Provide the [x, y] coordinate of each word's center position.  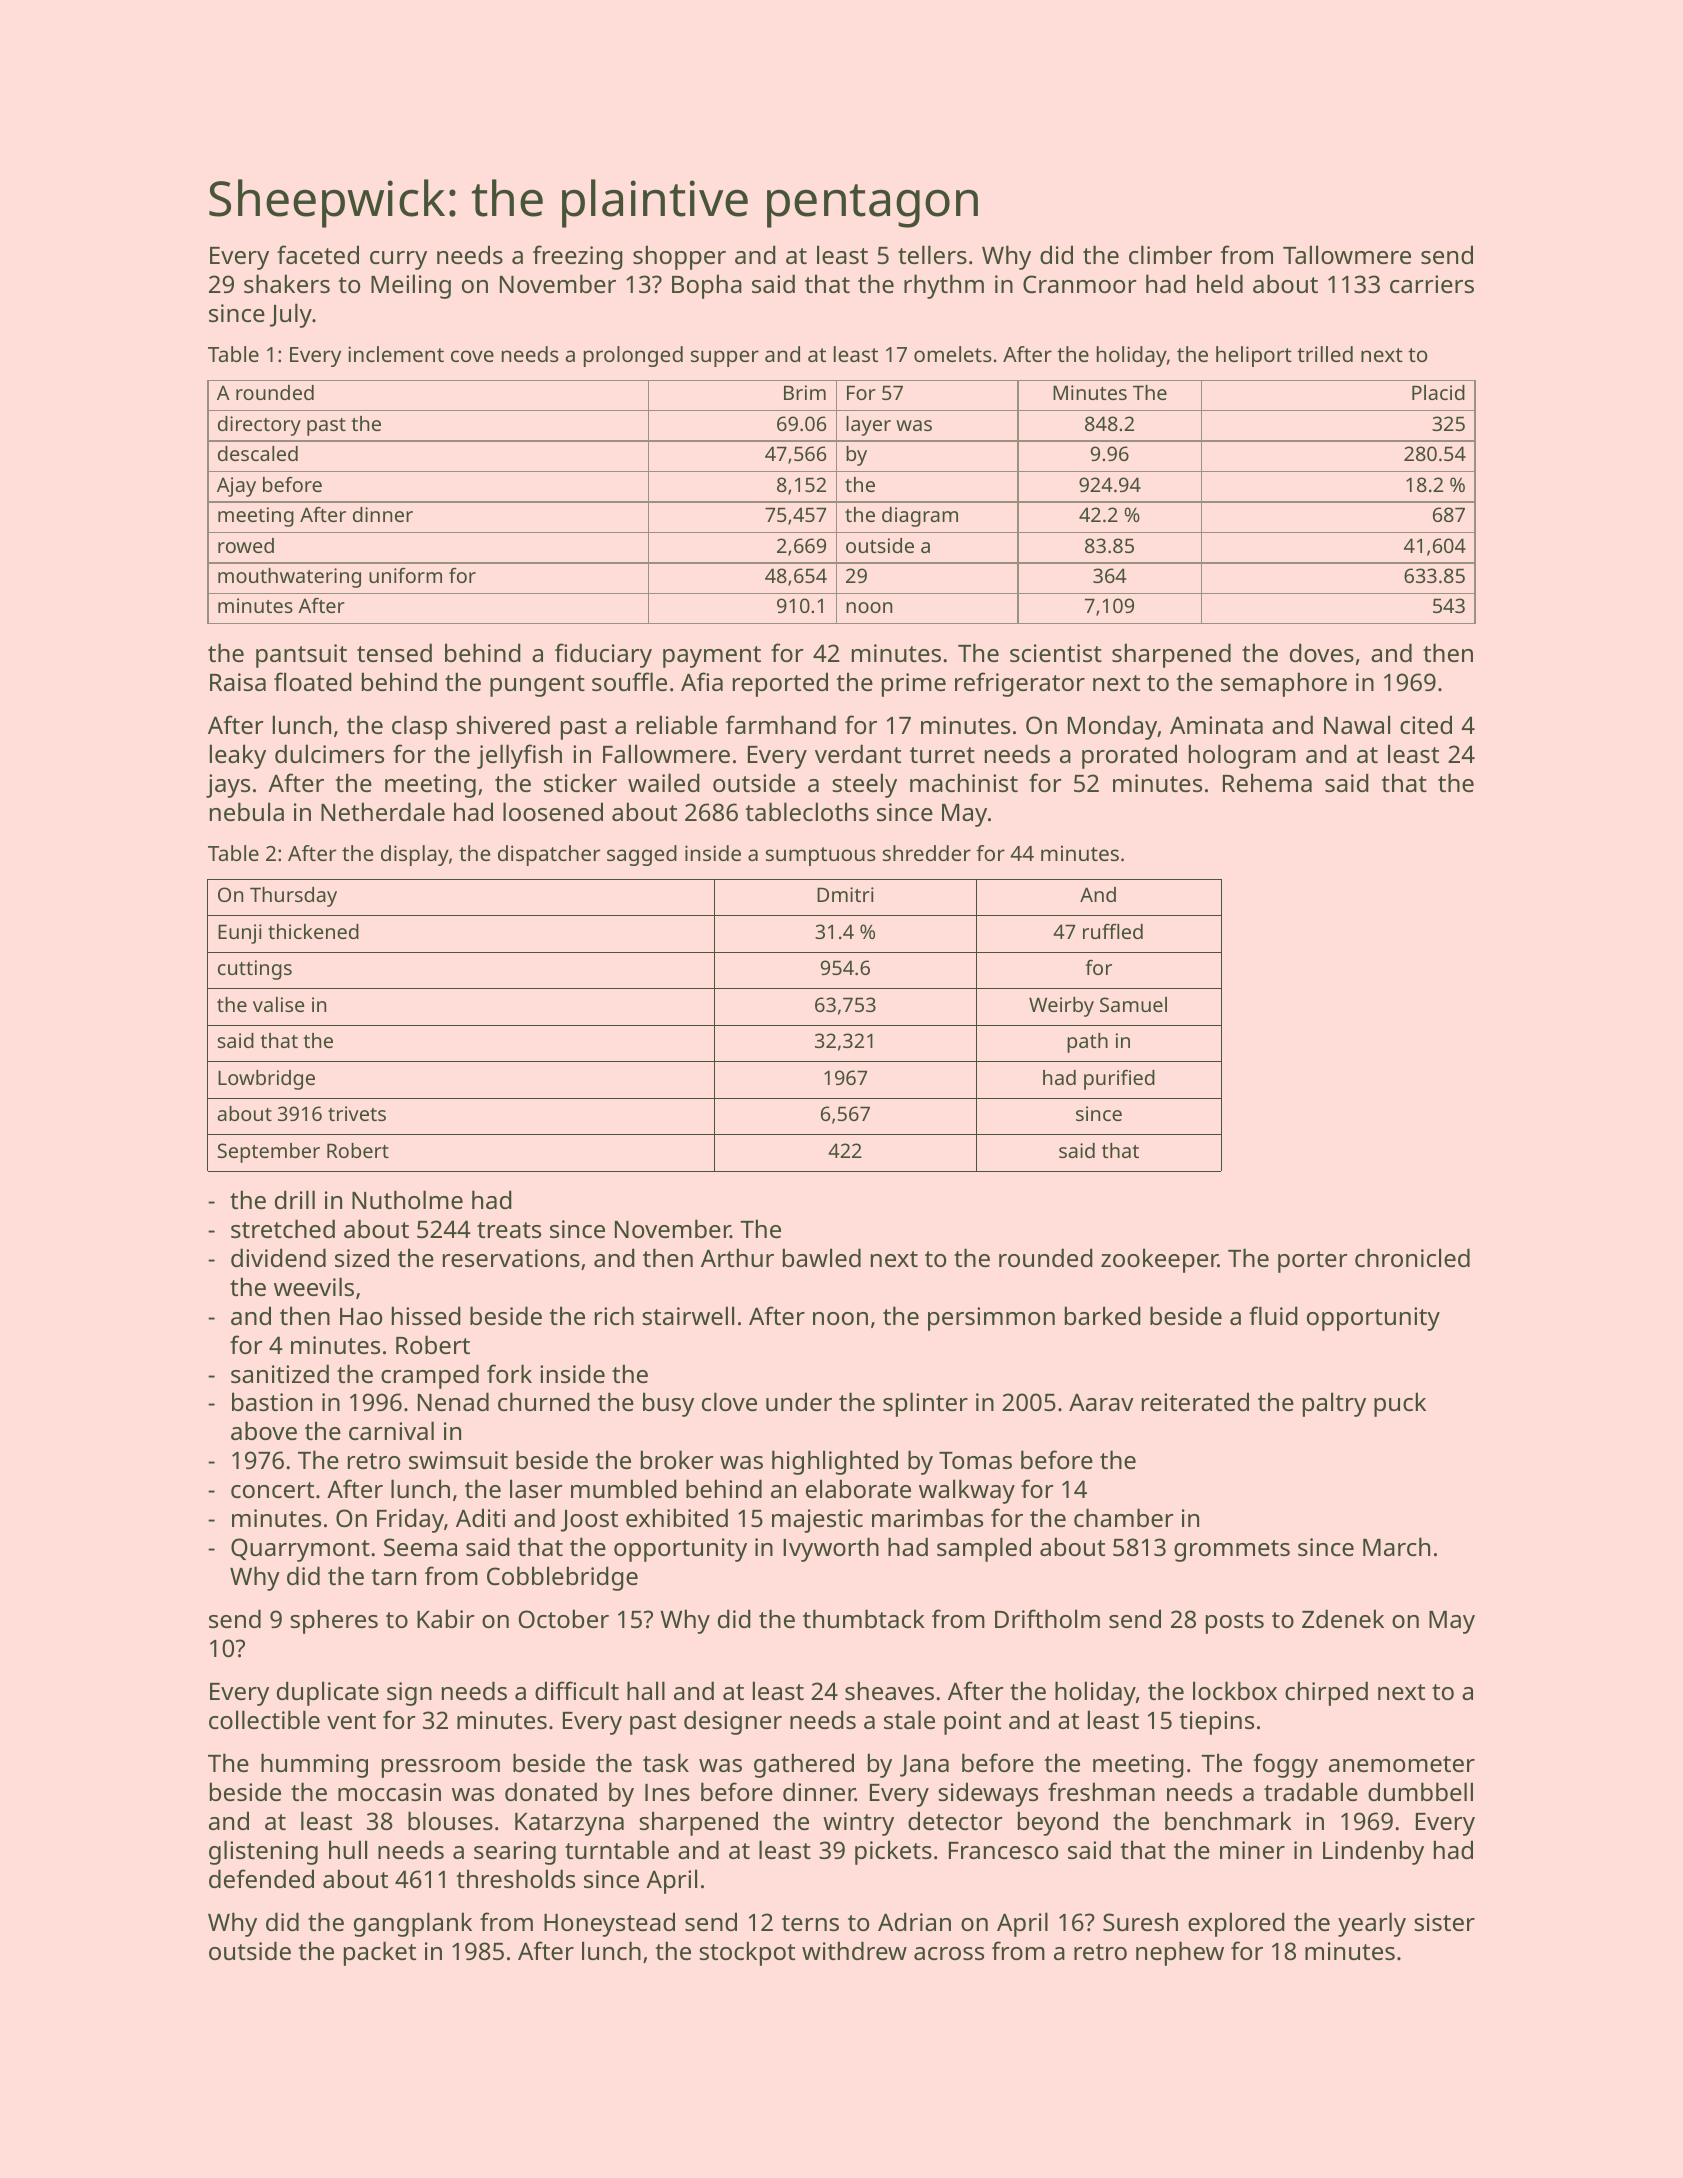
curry [398, 260]
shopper [679, 257]
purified [1119, 1080]
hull [348, 1849]
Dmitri [845, 894]
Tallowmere [1347, 254]
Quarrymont [300, 1550]
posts [1235, 1623]
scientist [1056, 653]
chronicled [1412, 1257]
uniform [405, 575]
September [269, 1153]
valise [279, 1004]
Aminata [1216, 725]
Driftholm [1047, 1618]
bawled [822, 1257]
